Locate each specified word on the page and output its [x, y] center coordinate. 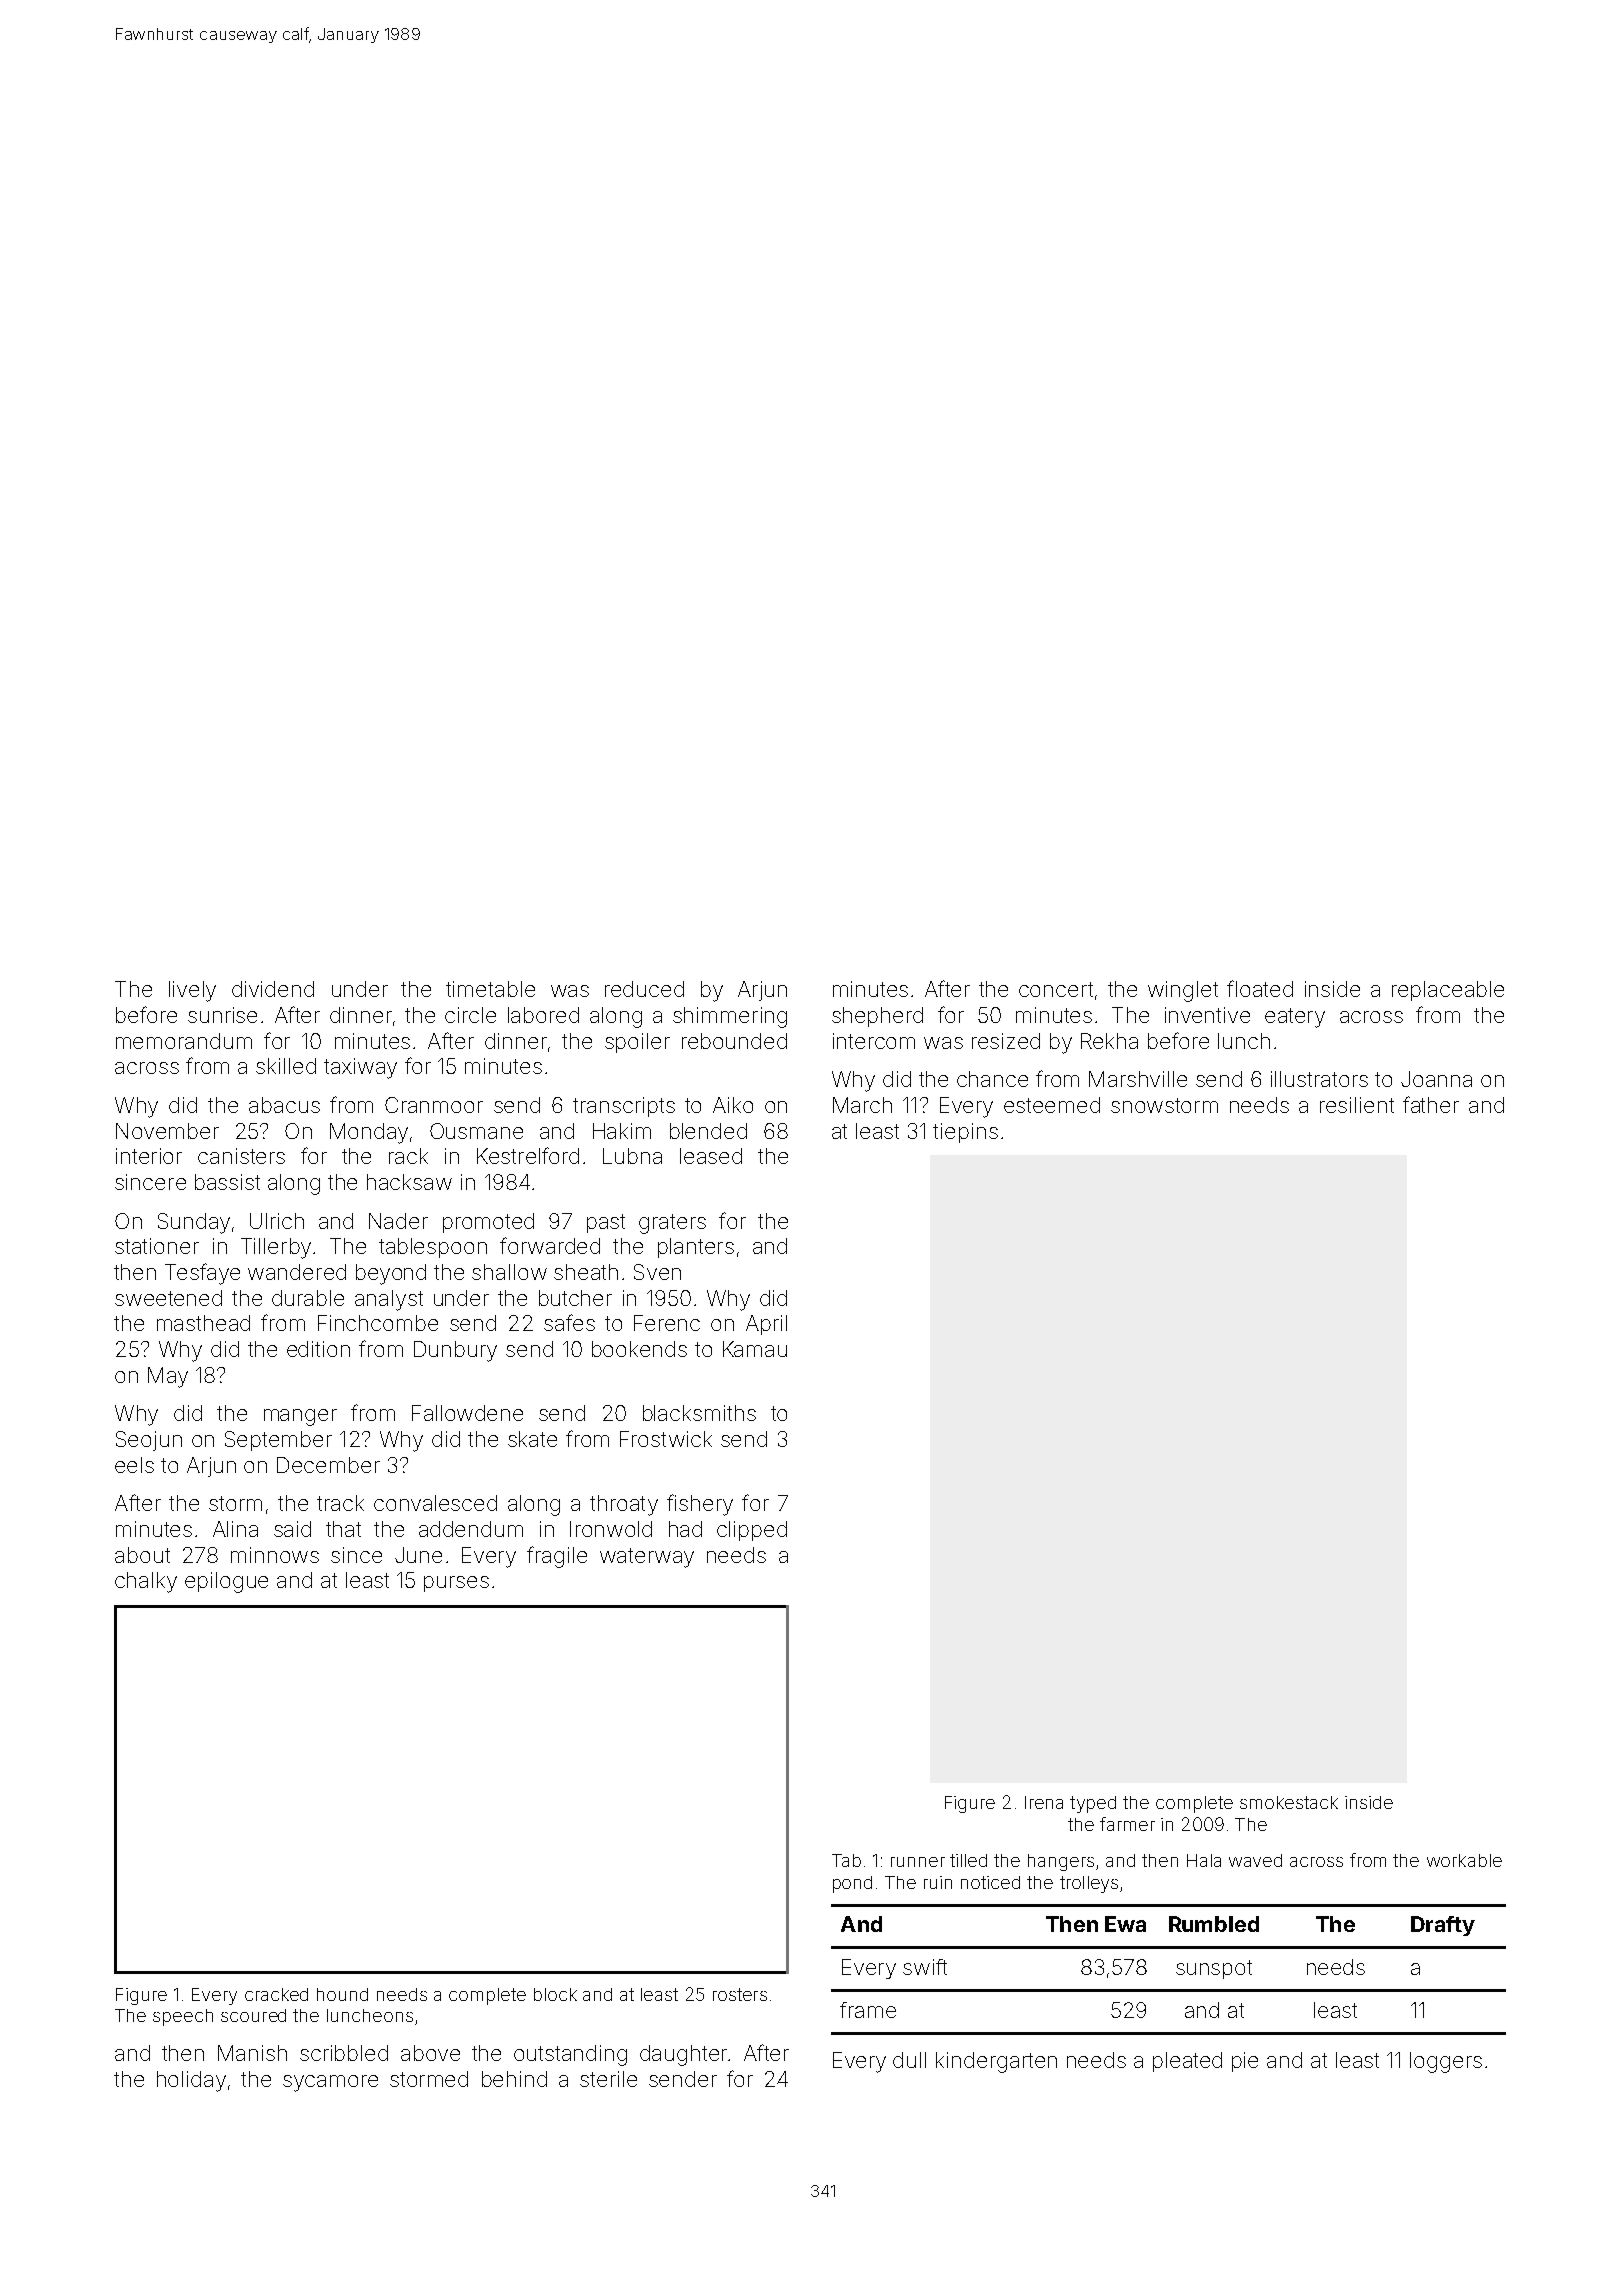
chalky [146, 1582]
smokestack [1289, 1802]
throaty [624, 1505]
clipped [752, 1531]
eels [134, 1465]
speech [183, 2017]
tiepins [965, 1133]
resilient [1357, 1105]
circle [470, 1015]
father [1431, 1104]
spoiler [637, 1043]
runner [918, 1862]
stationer [157, 1246]
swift [925, 1967]
